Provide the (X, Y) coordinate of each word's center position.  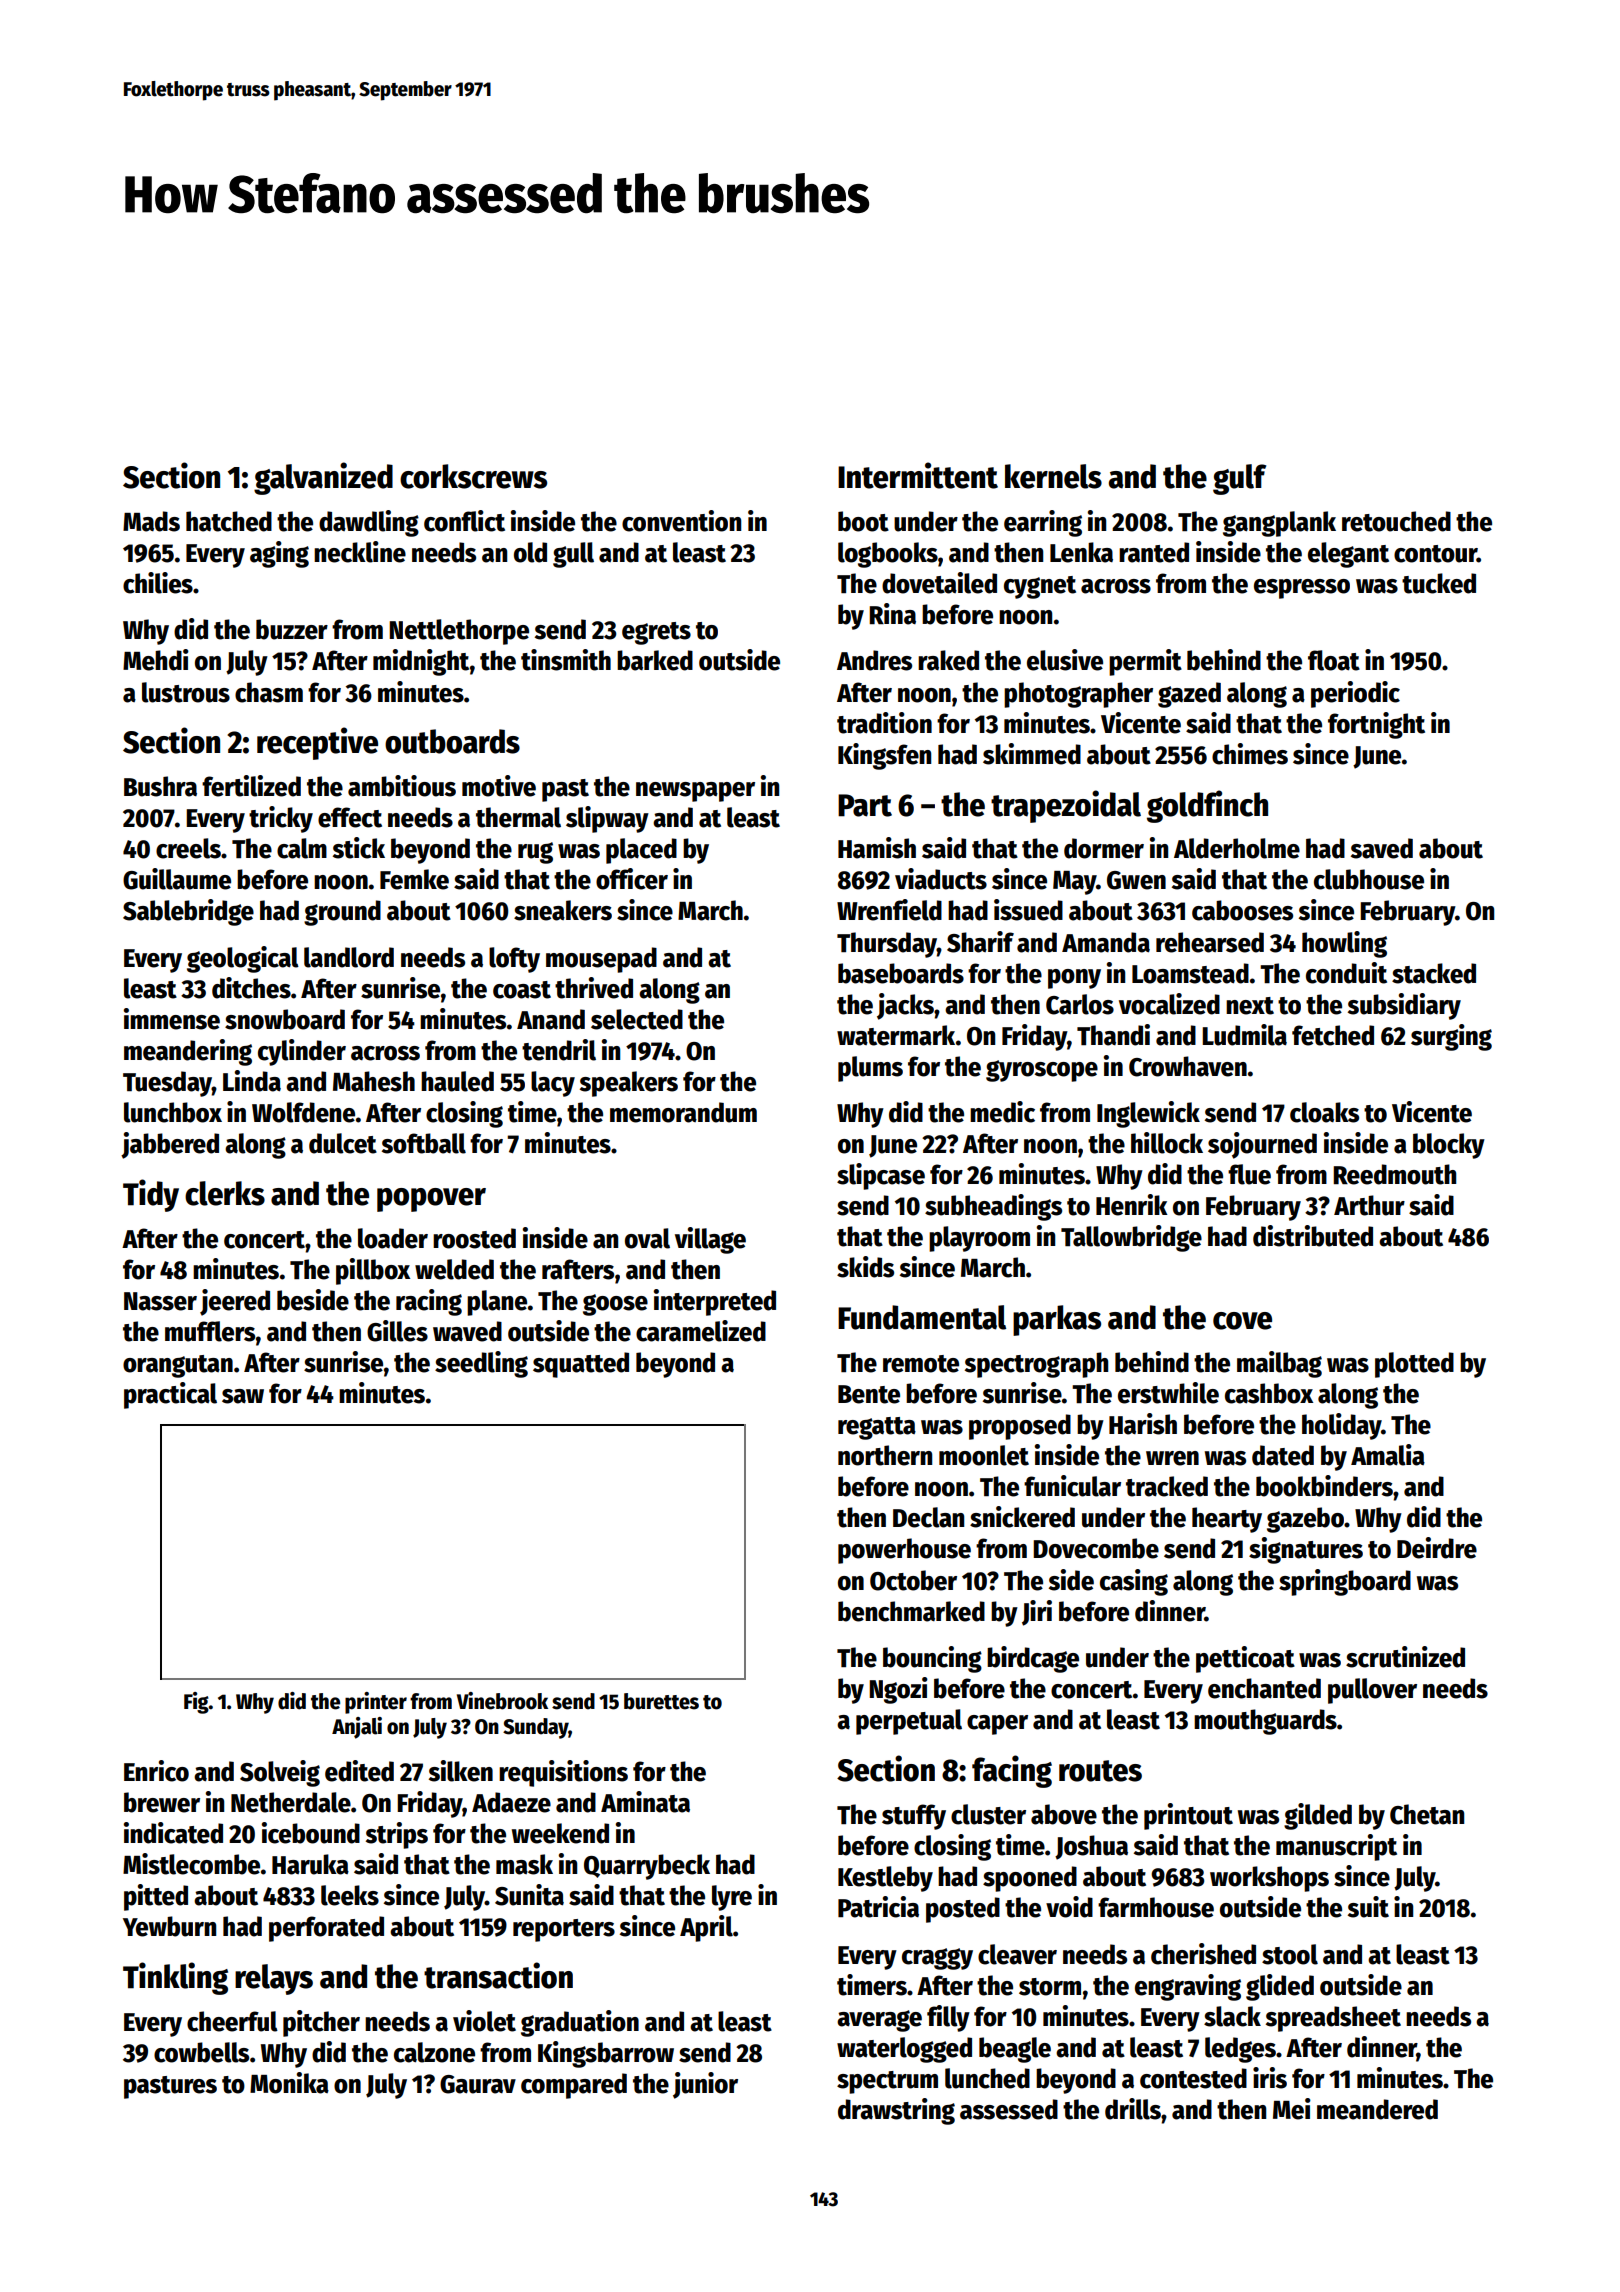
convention (681, 521)
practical (170, 1395)
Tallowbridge (1131, 1238)
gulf (1239, 479)
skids (865, 1267)
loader (393, 1238)
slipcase (881, 1176)
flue (1249, 1174)
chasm (269, 692)
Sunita (529, 1895)
